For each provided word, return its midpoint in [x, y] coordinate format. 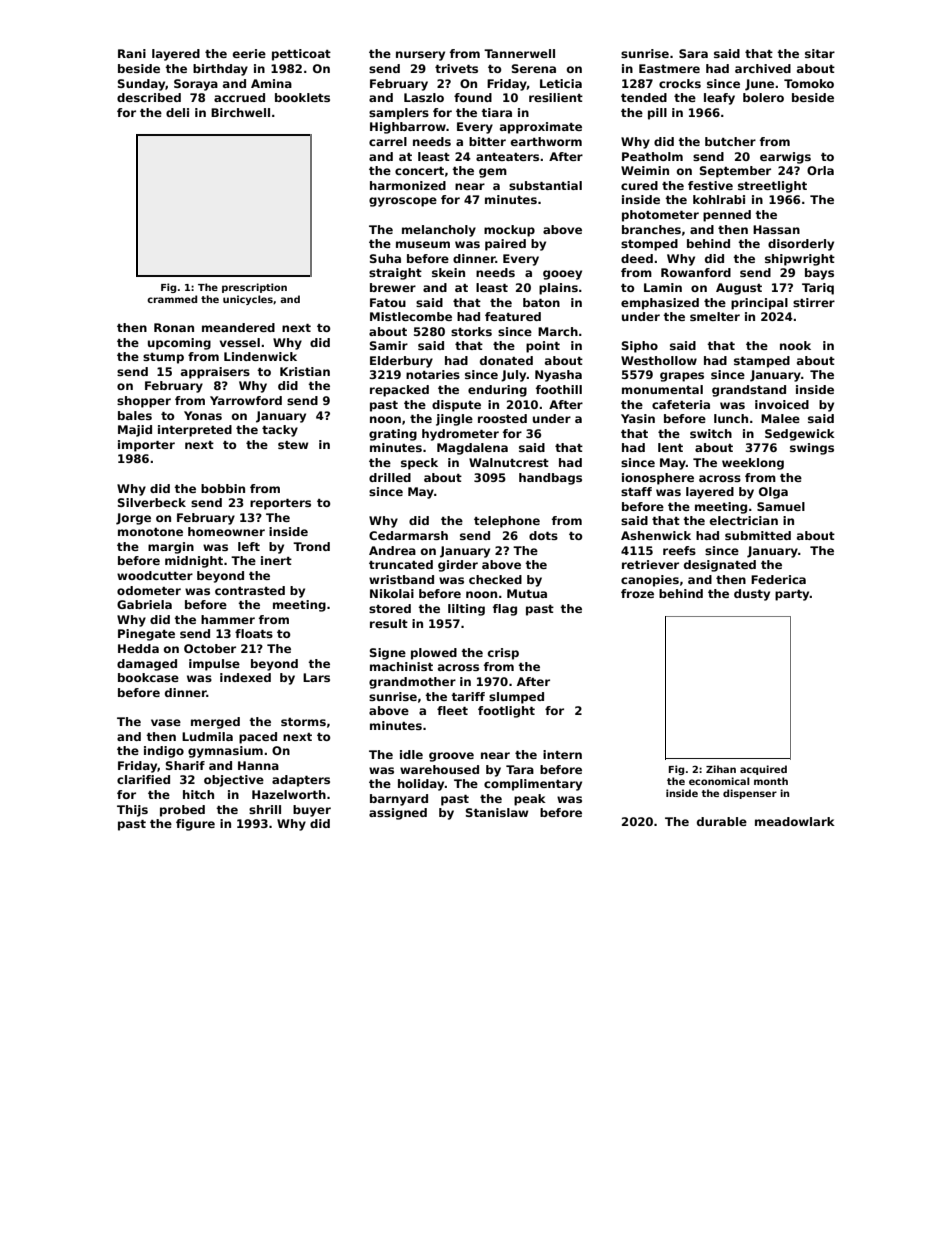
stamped [762, 362]
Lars [316, 677]
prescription [254, 288]
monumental [662, 389]
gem [493, 173]
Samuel [781, 506]
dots [543, 535]
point [543, 347]
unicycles [248, 300]
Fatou [388, 302]
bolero [763, 97]
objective [234, 781]
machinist [401, 666]
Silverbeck [152, 502]
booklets [302, 97]
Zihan [721, 769]
